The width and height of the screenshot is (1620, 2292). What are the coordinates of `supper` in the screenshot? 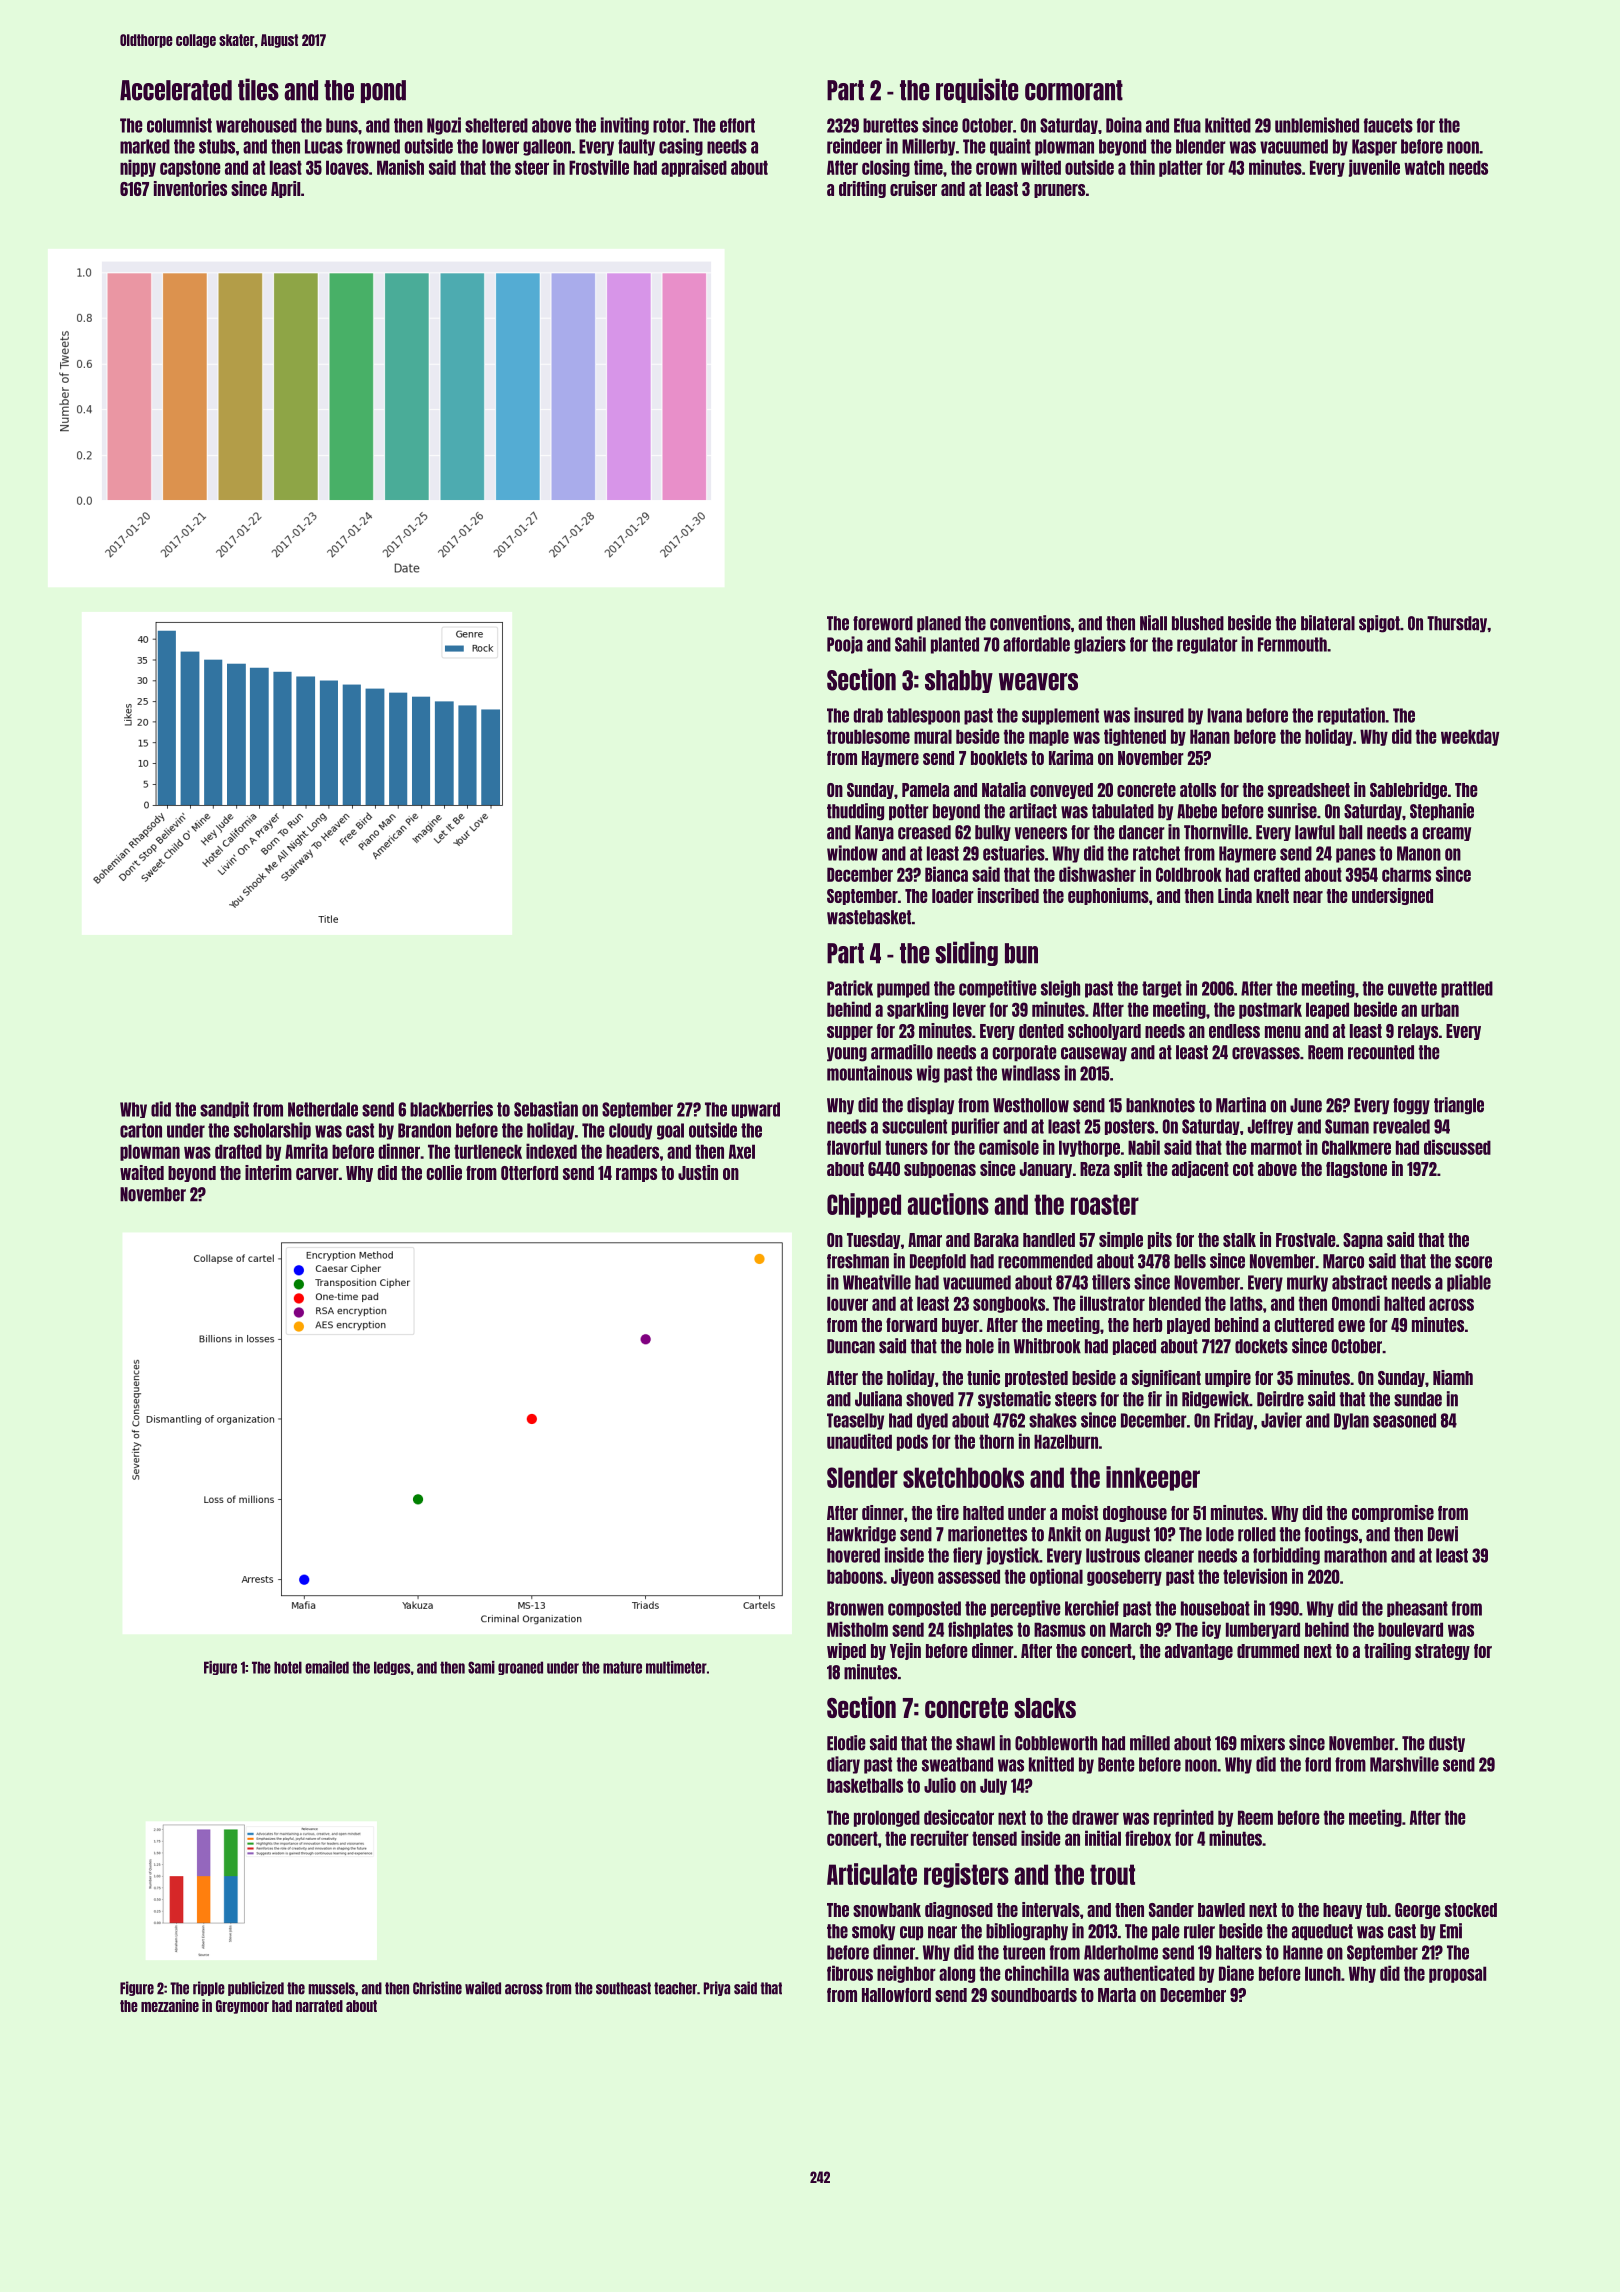 It's located at (850, 1033).
